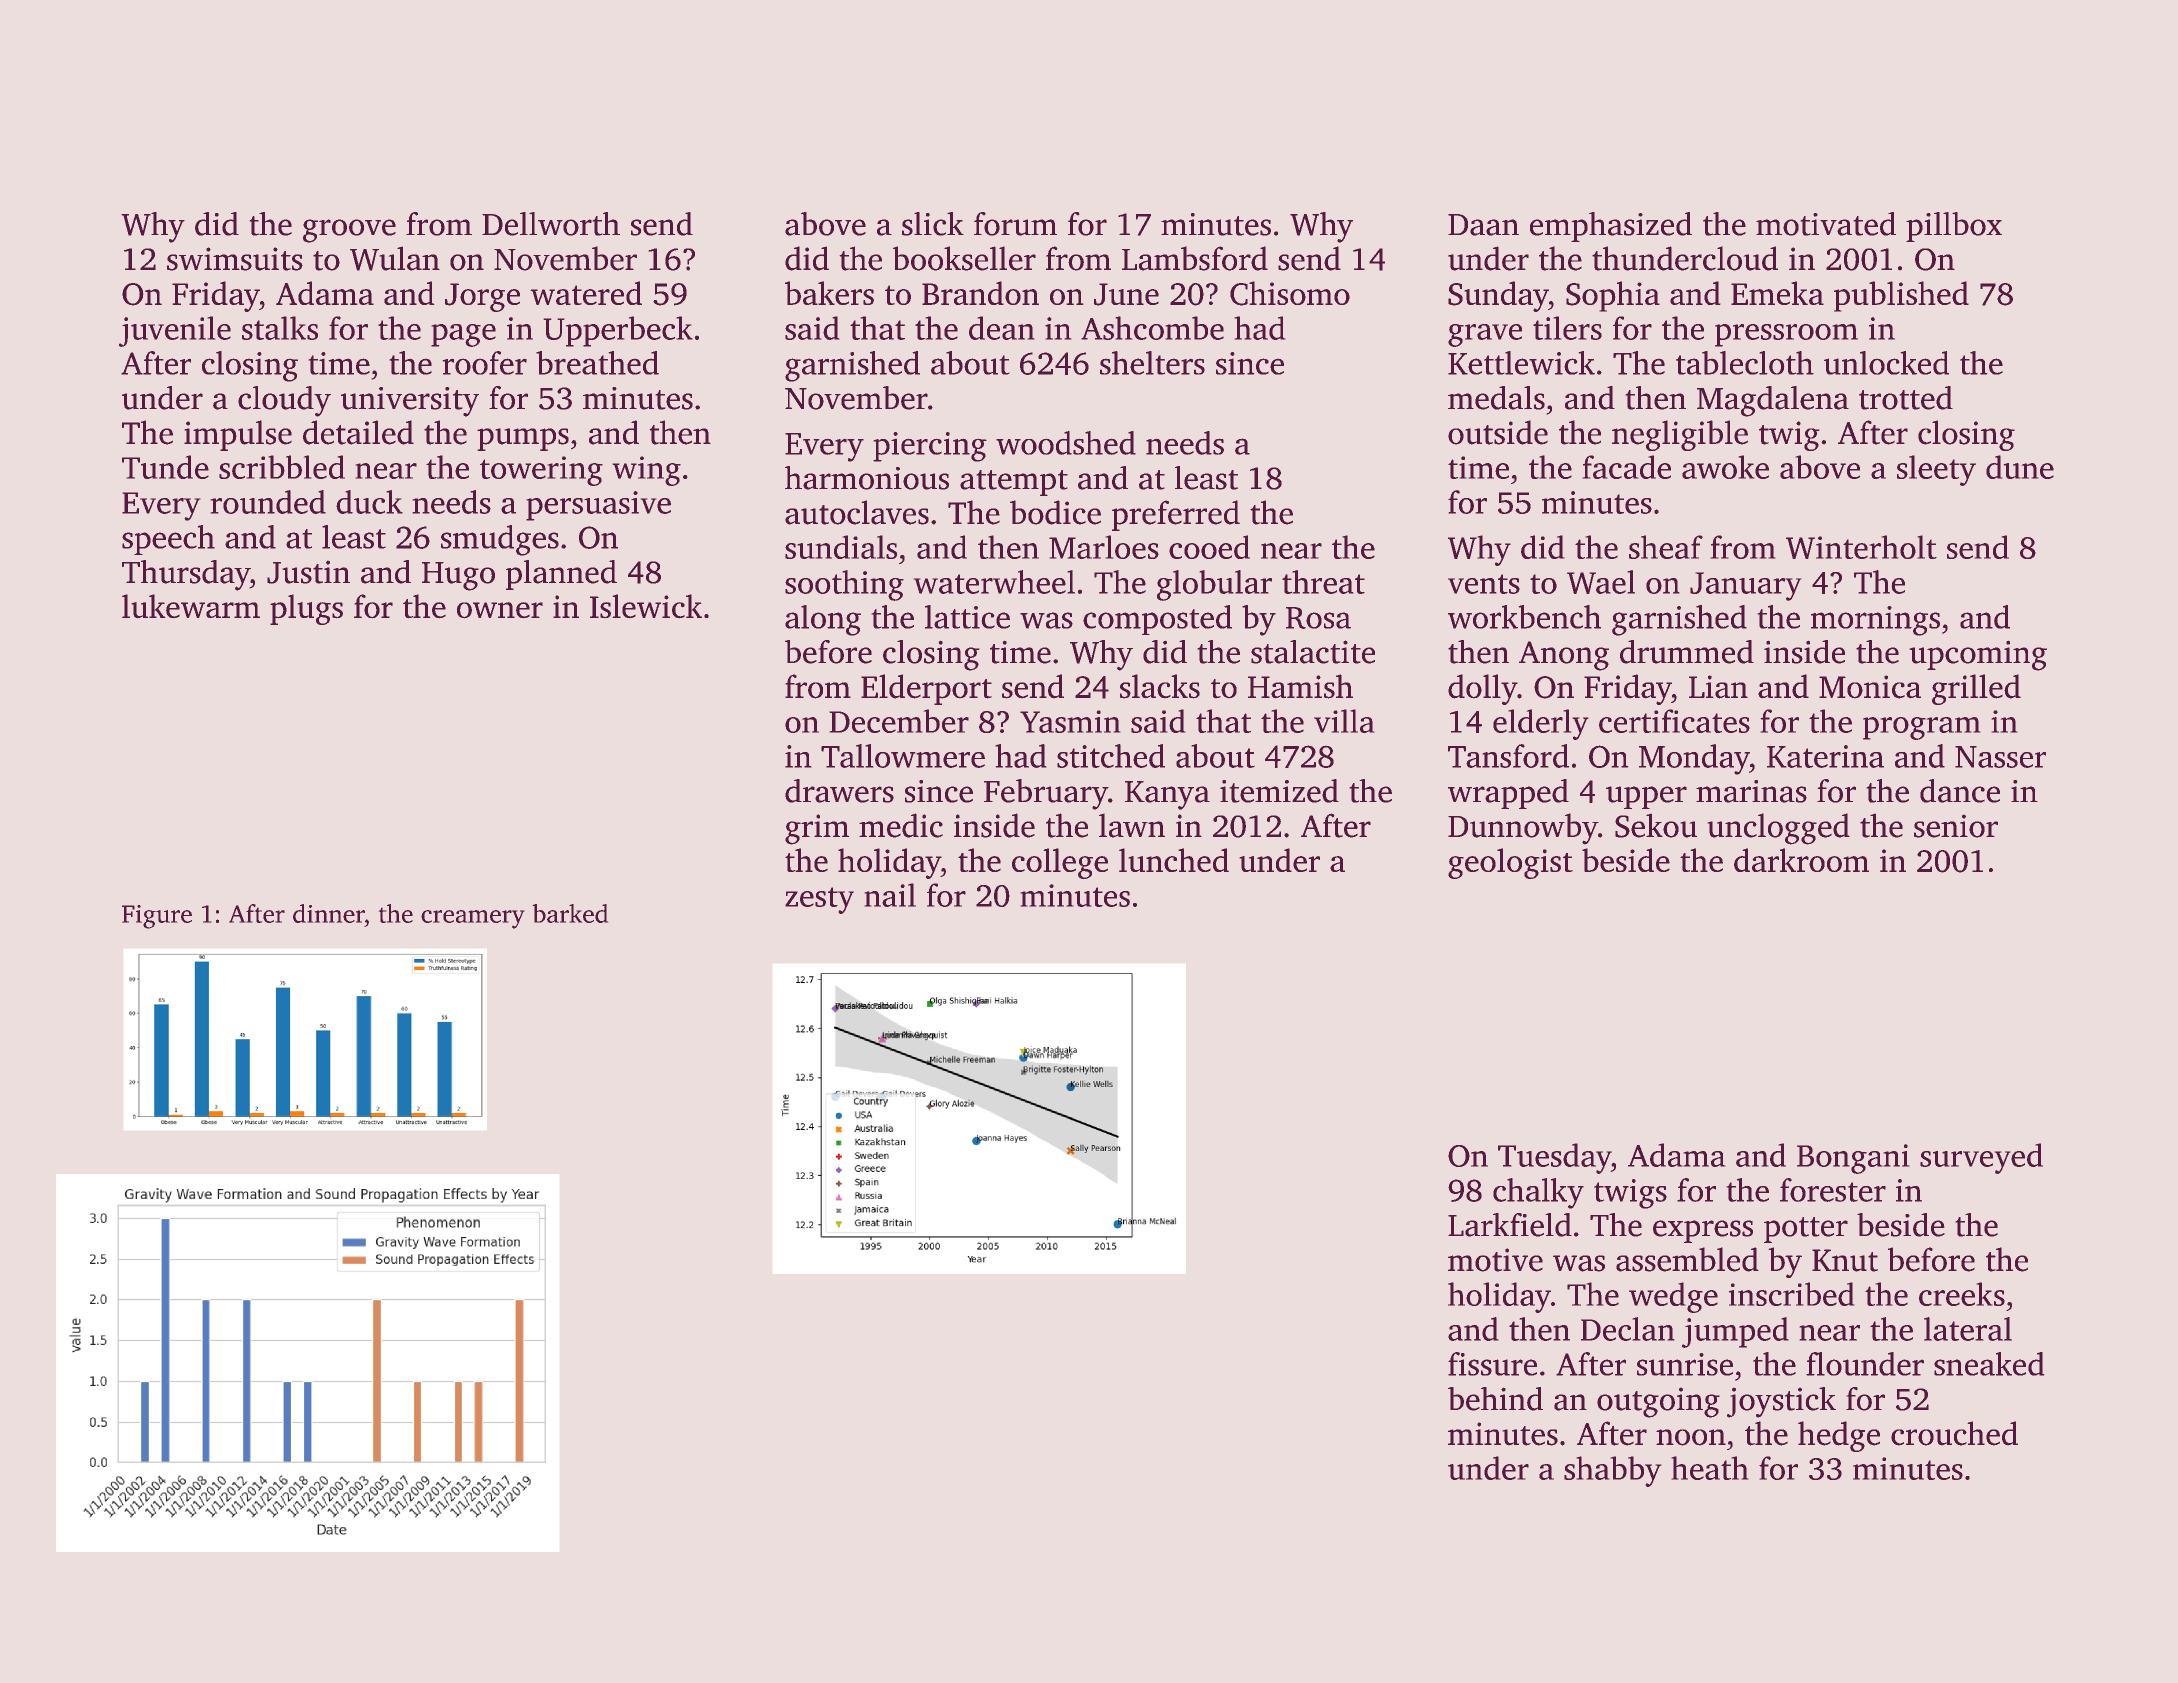 The image size is (2178, 1683). I want to click on plugs, so click(306, 609).
